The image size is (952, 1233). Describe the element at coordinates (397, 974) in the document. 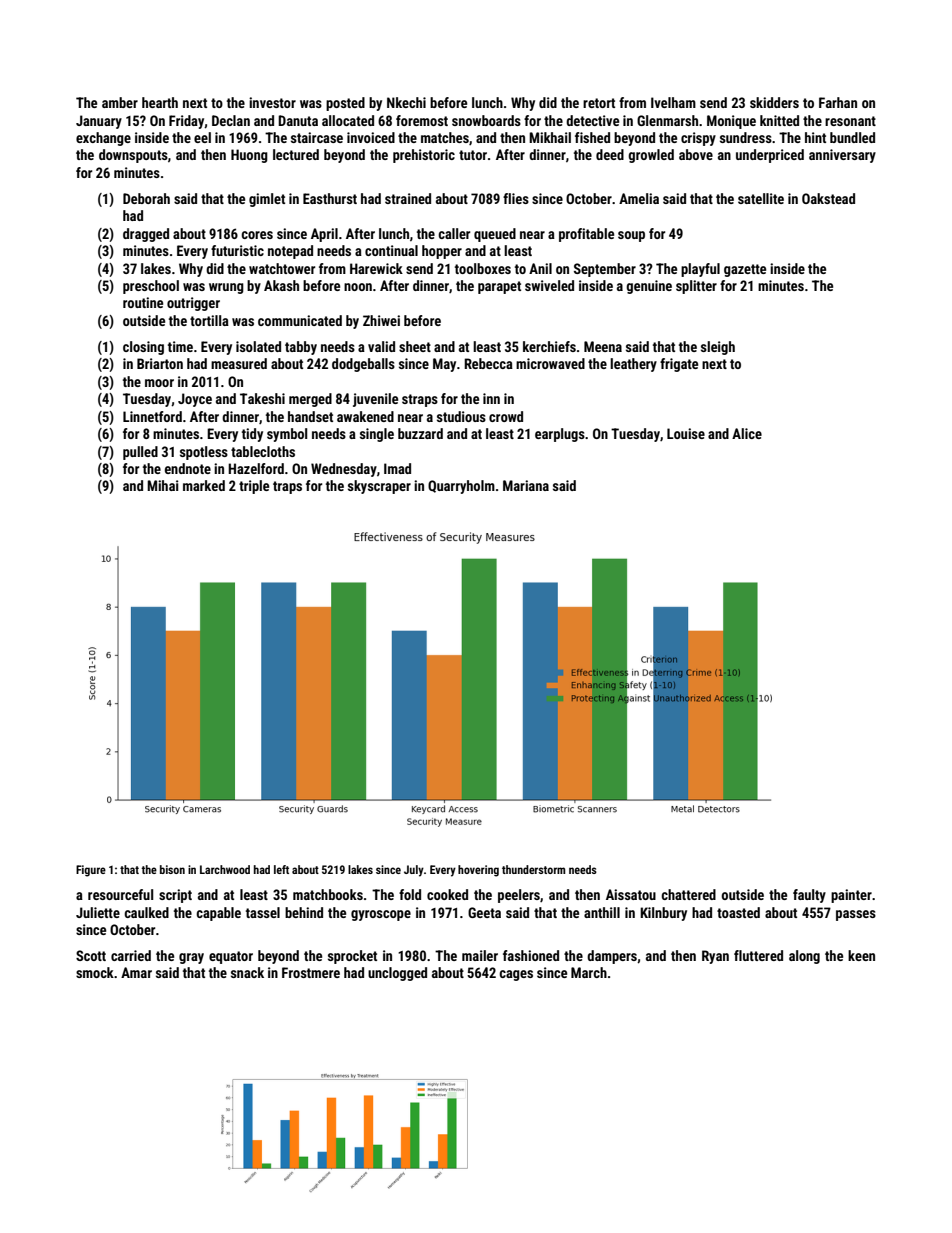

I see `unclogged` at that location.
